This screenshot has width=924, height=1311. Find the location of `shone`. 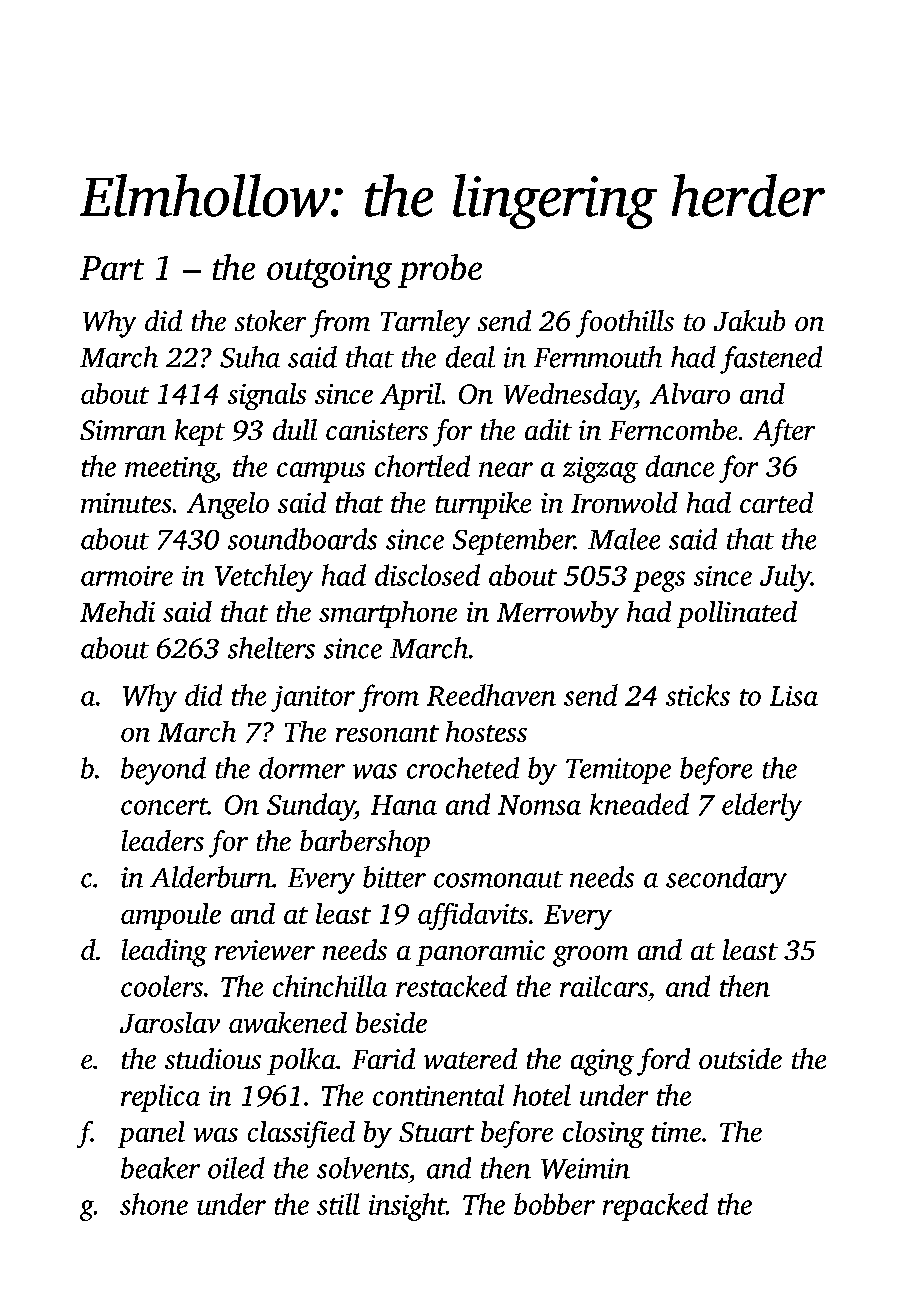

shone is located at coordinates (154, 1204).
